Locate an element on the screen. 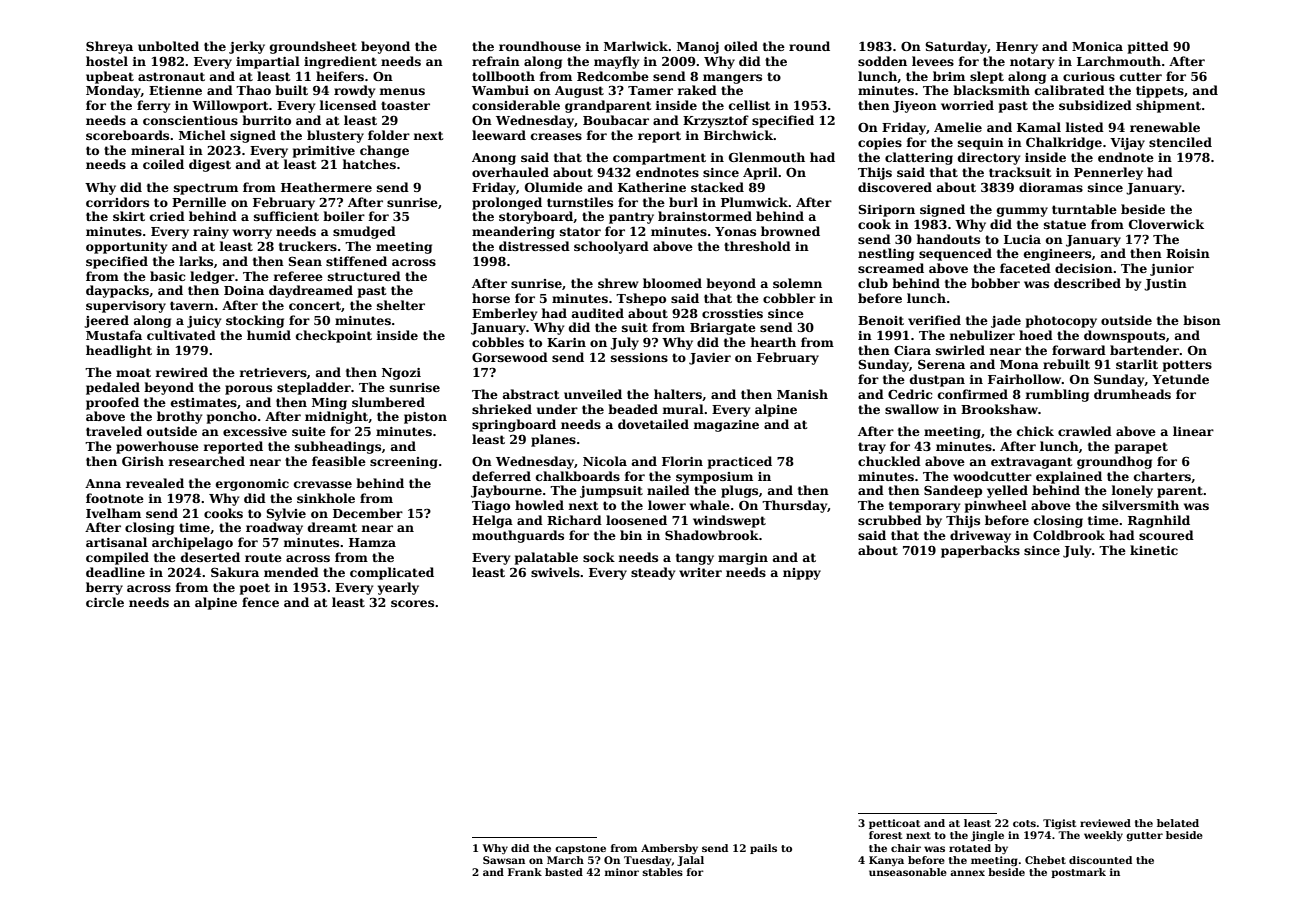 This screenshot has width=1308, height=924. nailed is located at coordinates (668, 490).
